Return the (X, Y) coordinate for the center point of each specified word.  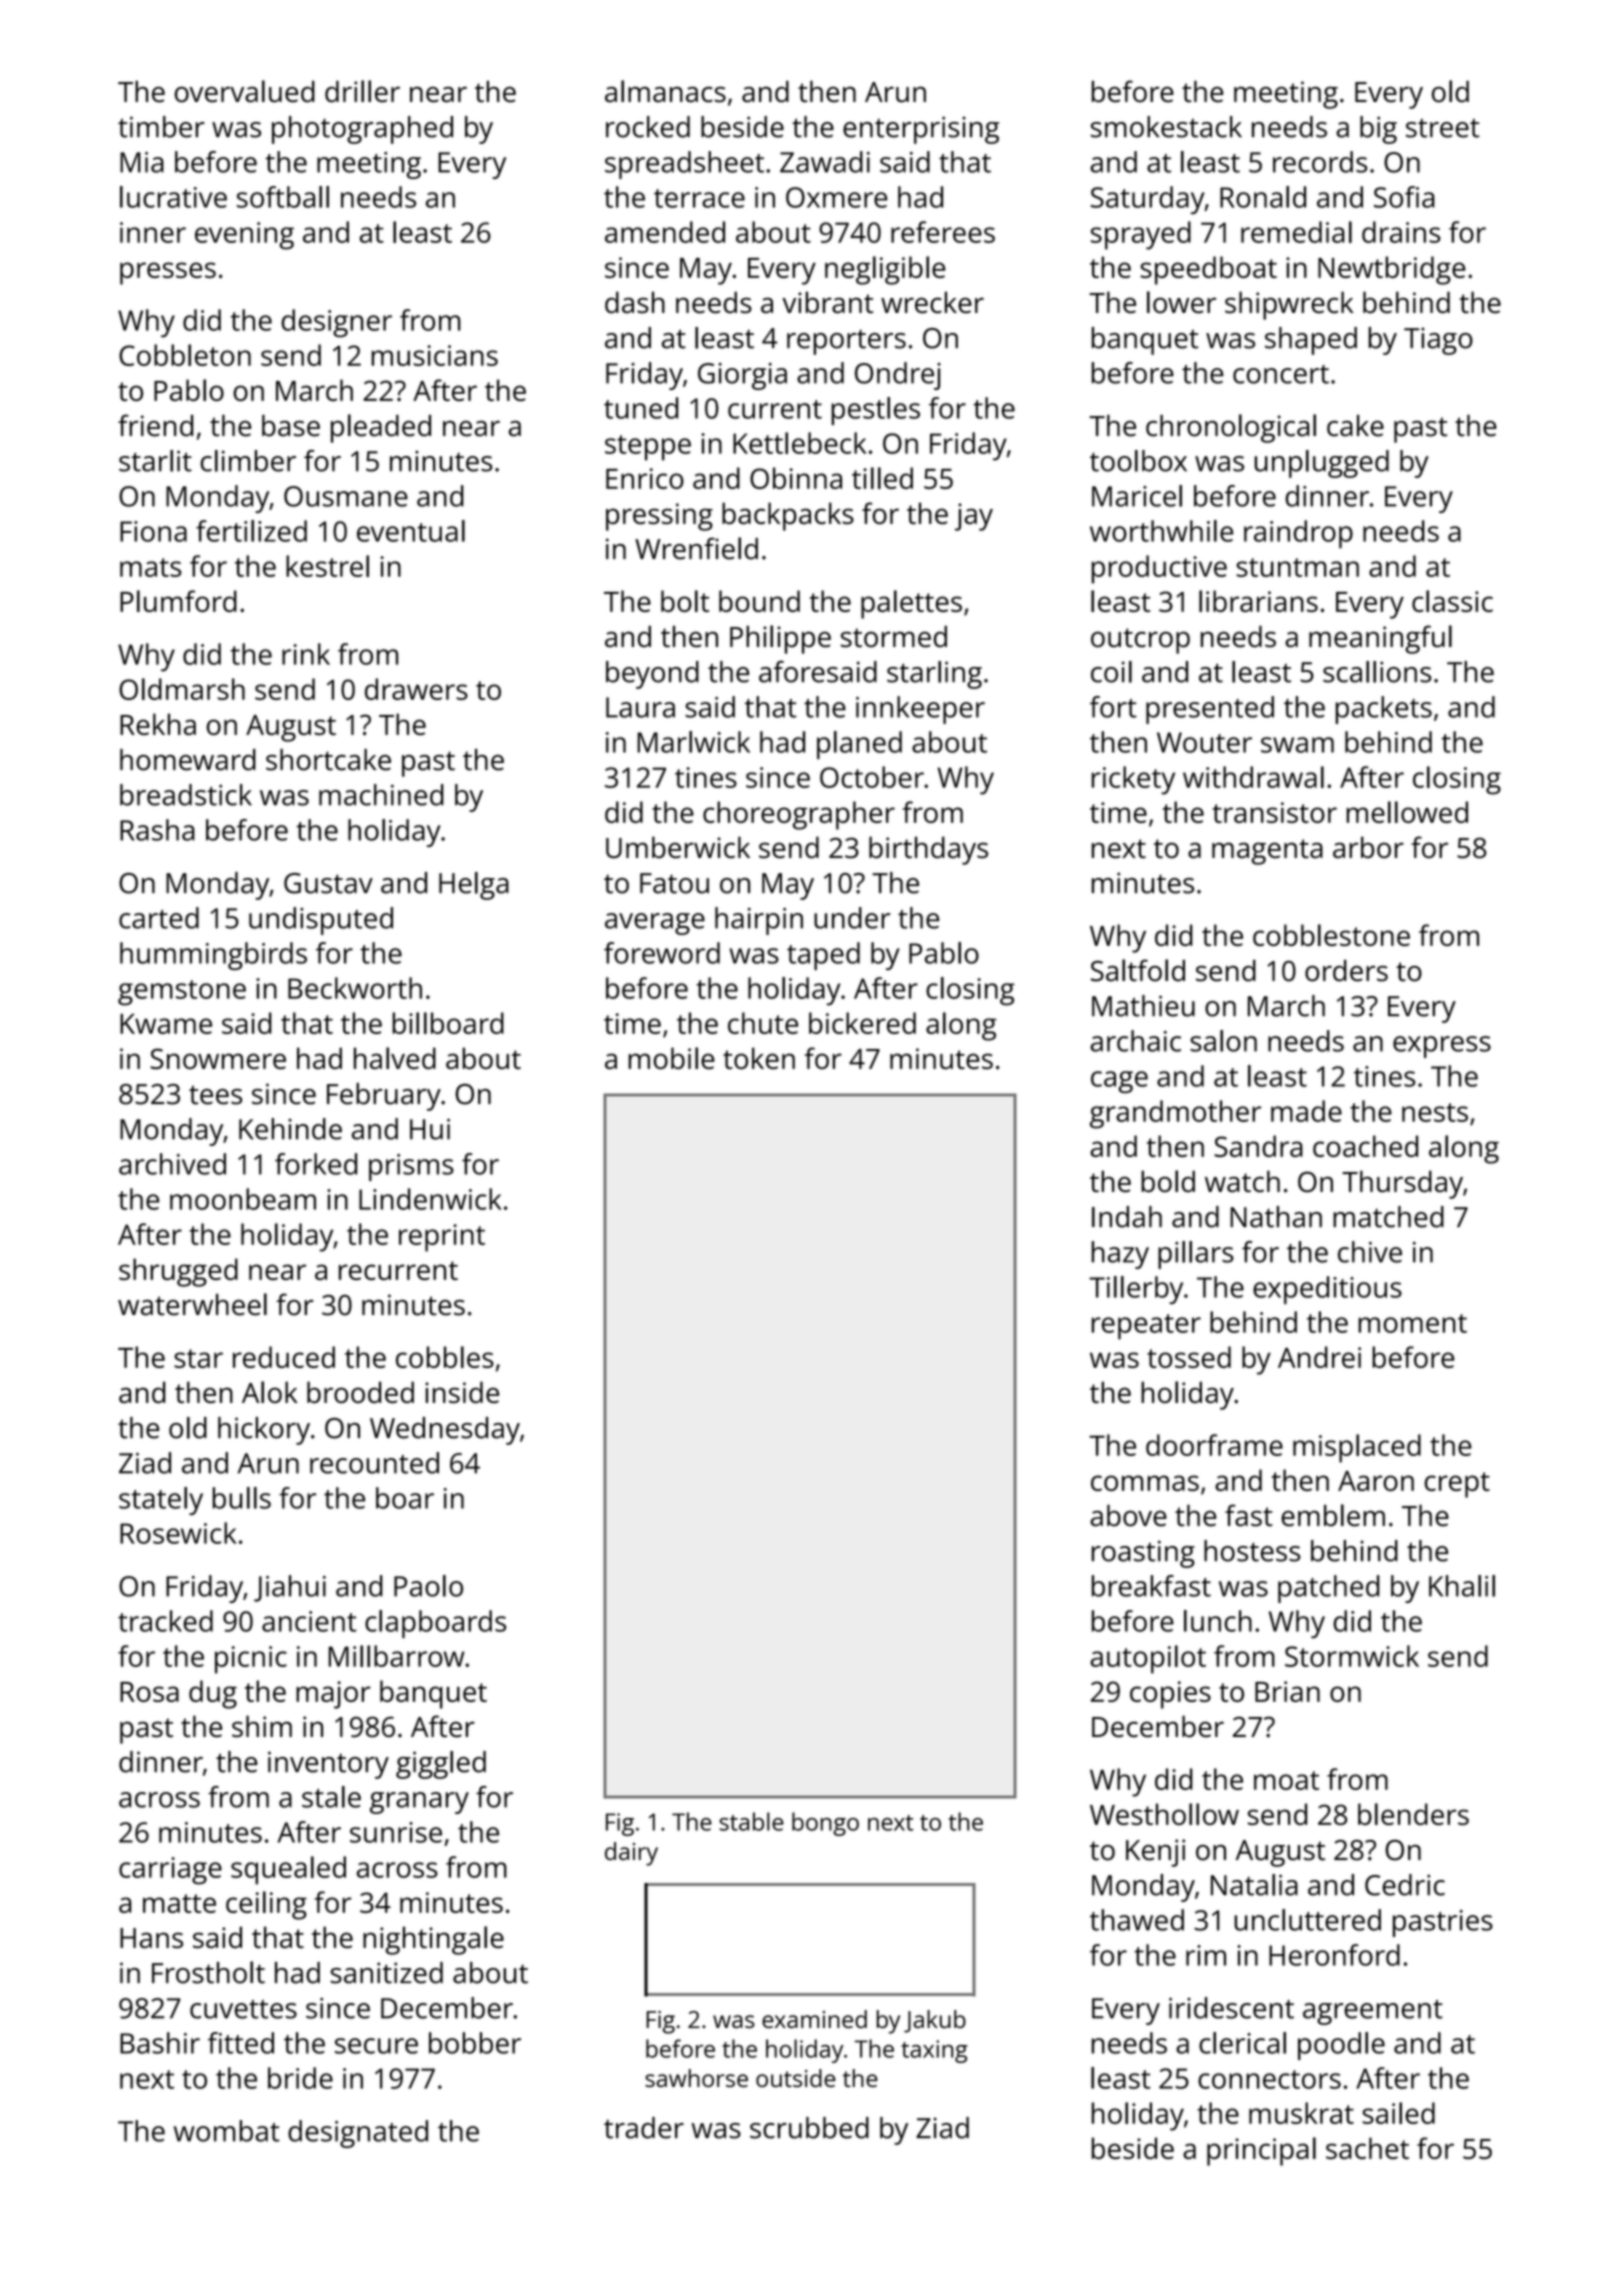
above (1128, 1515)
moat (1286, 1780)
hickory (264, 1431)
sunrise (396, 1832)
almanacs (665, 91)
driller (362, 91)
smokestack (1166, 127)
